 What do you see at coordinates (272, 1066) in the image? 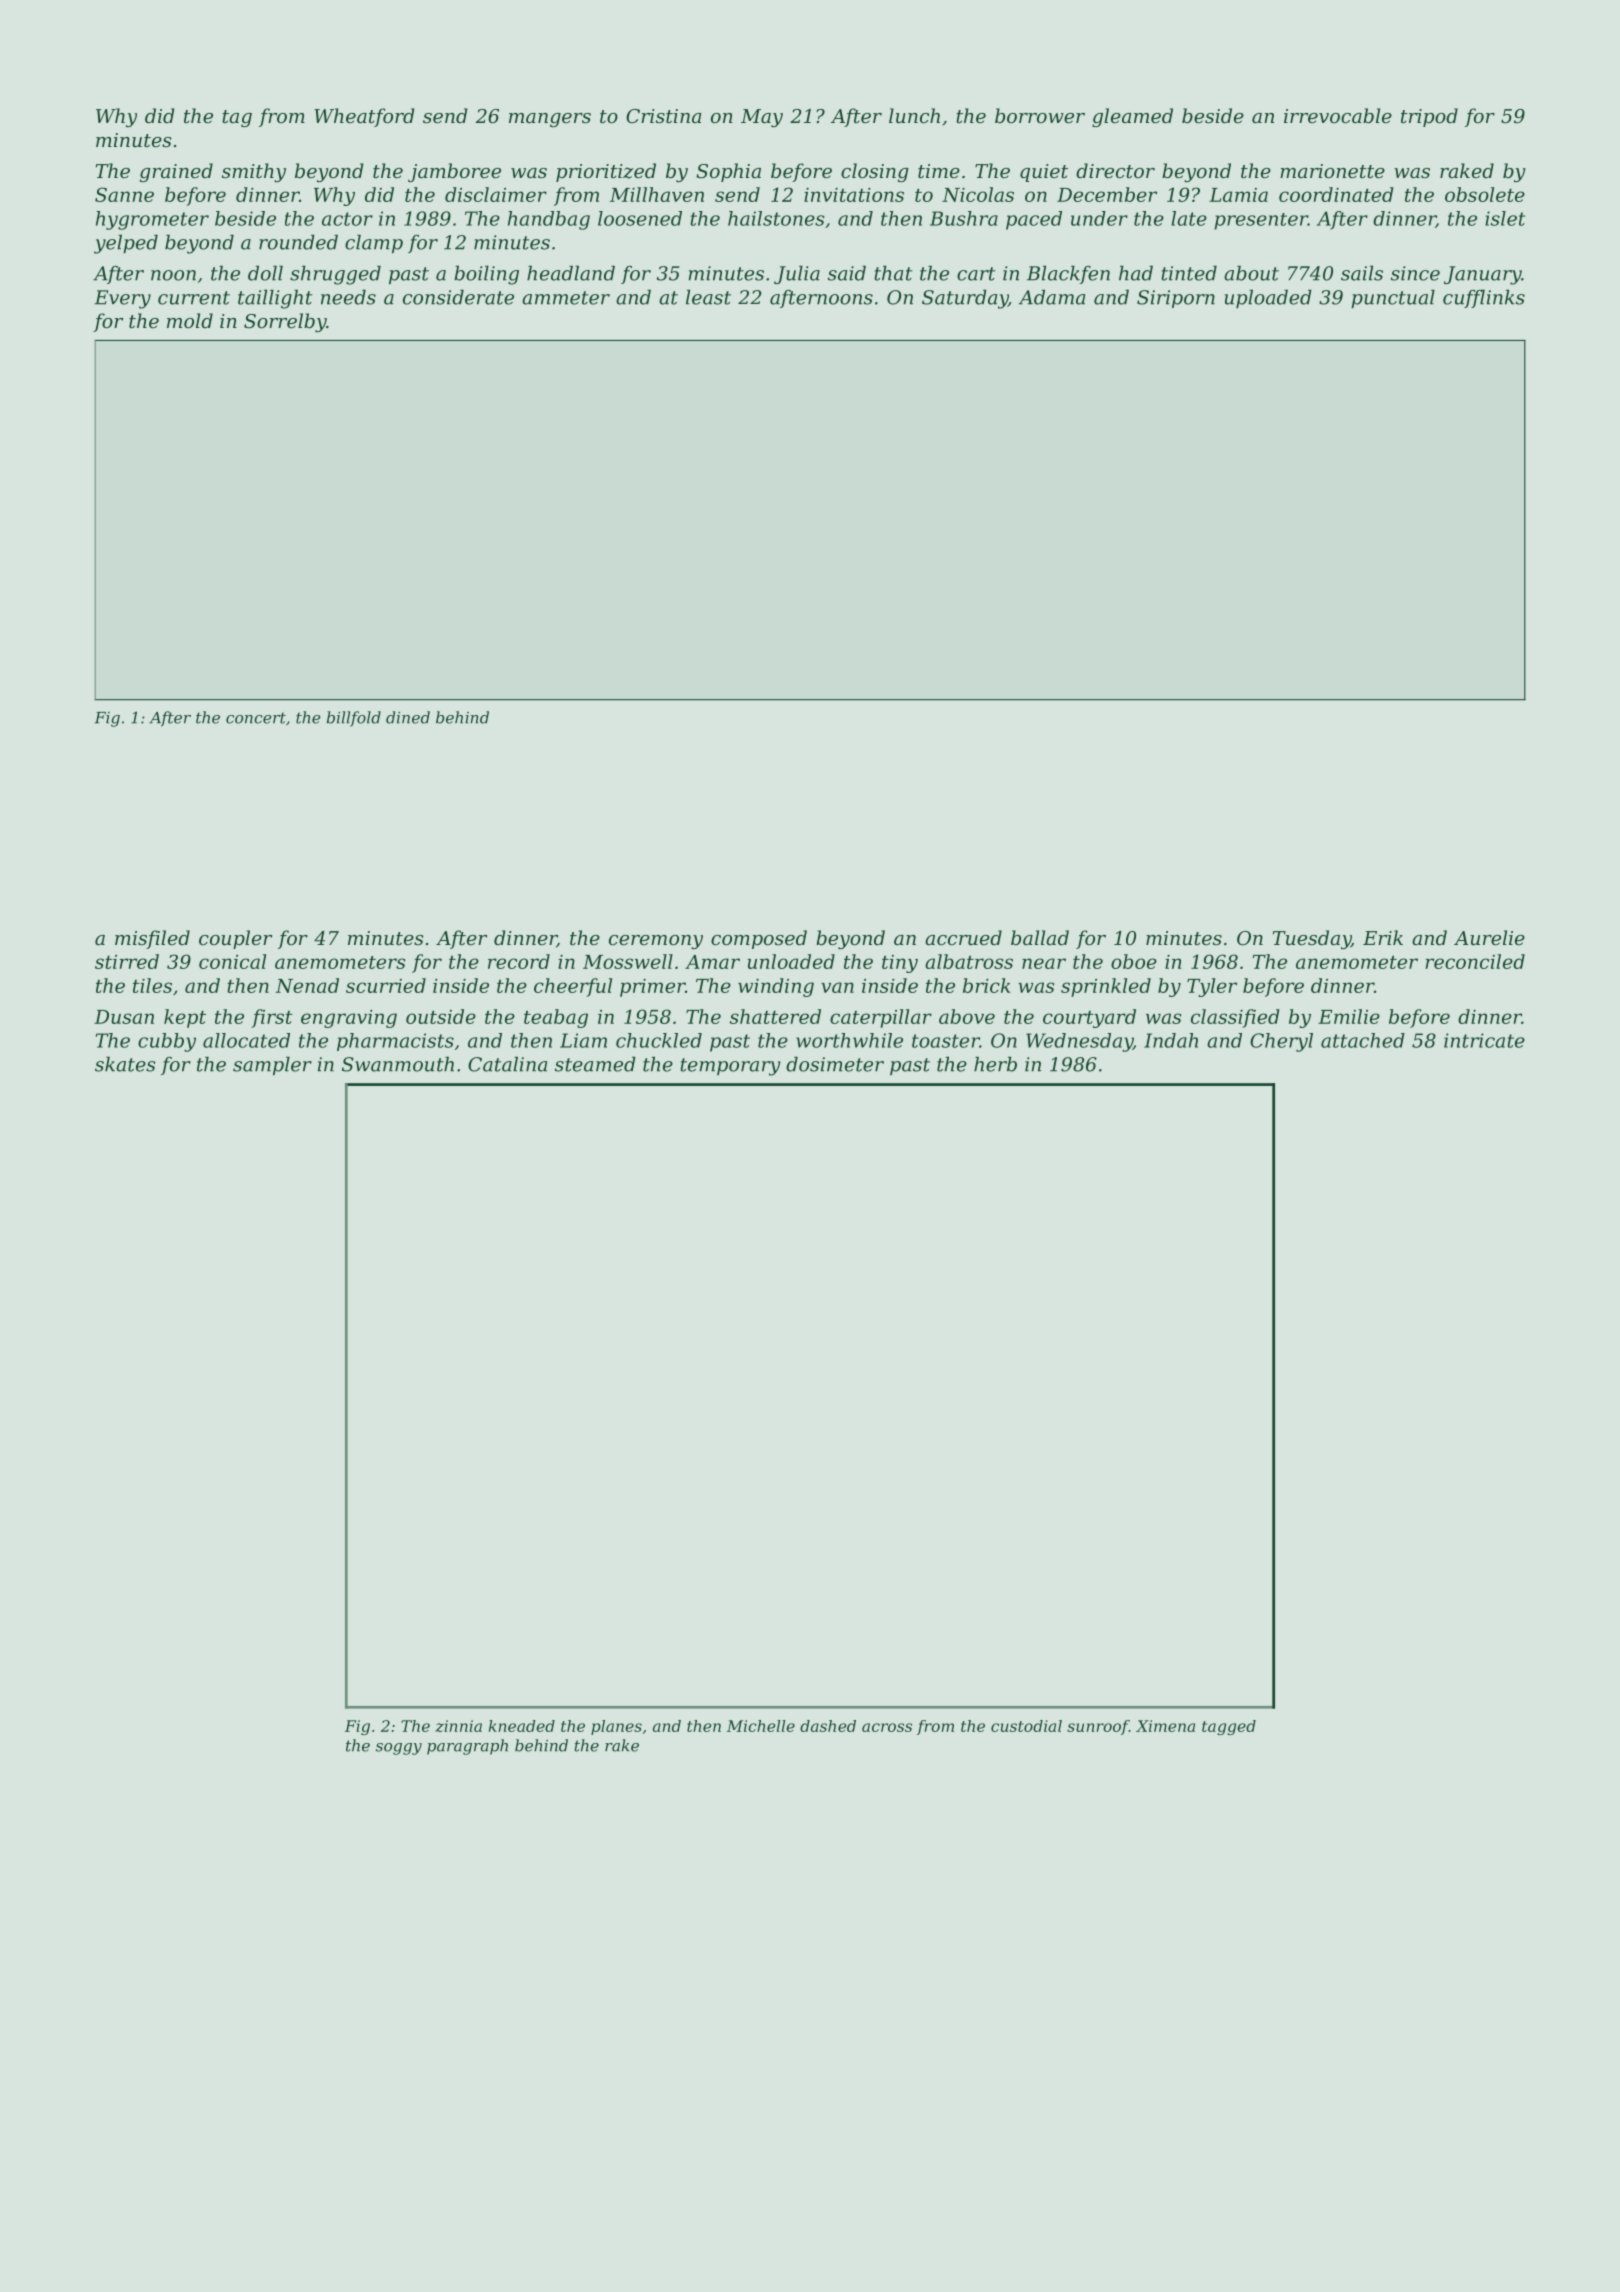
I see `sampler` at bounding box center [272, 1066].
